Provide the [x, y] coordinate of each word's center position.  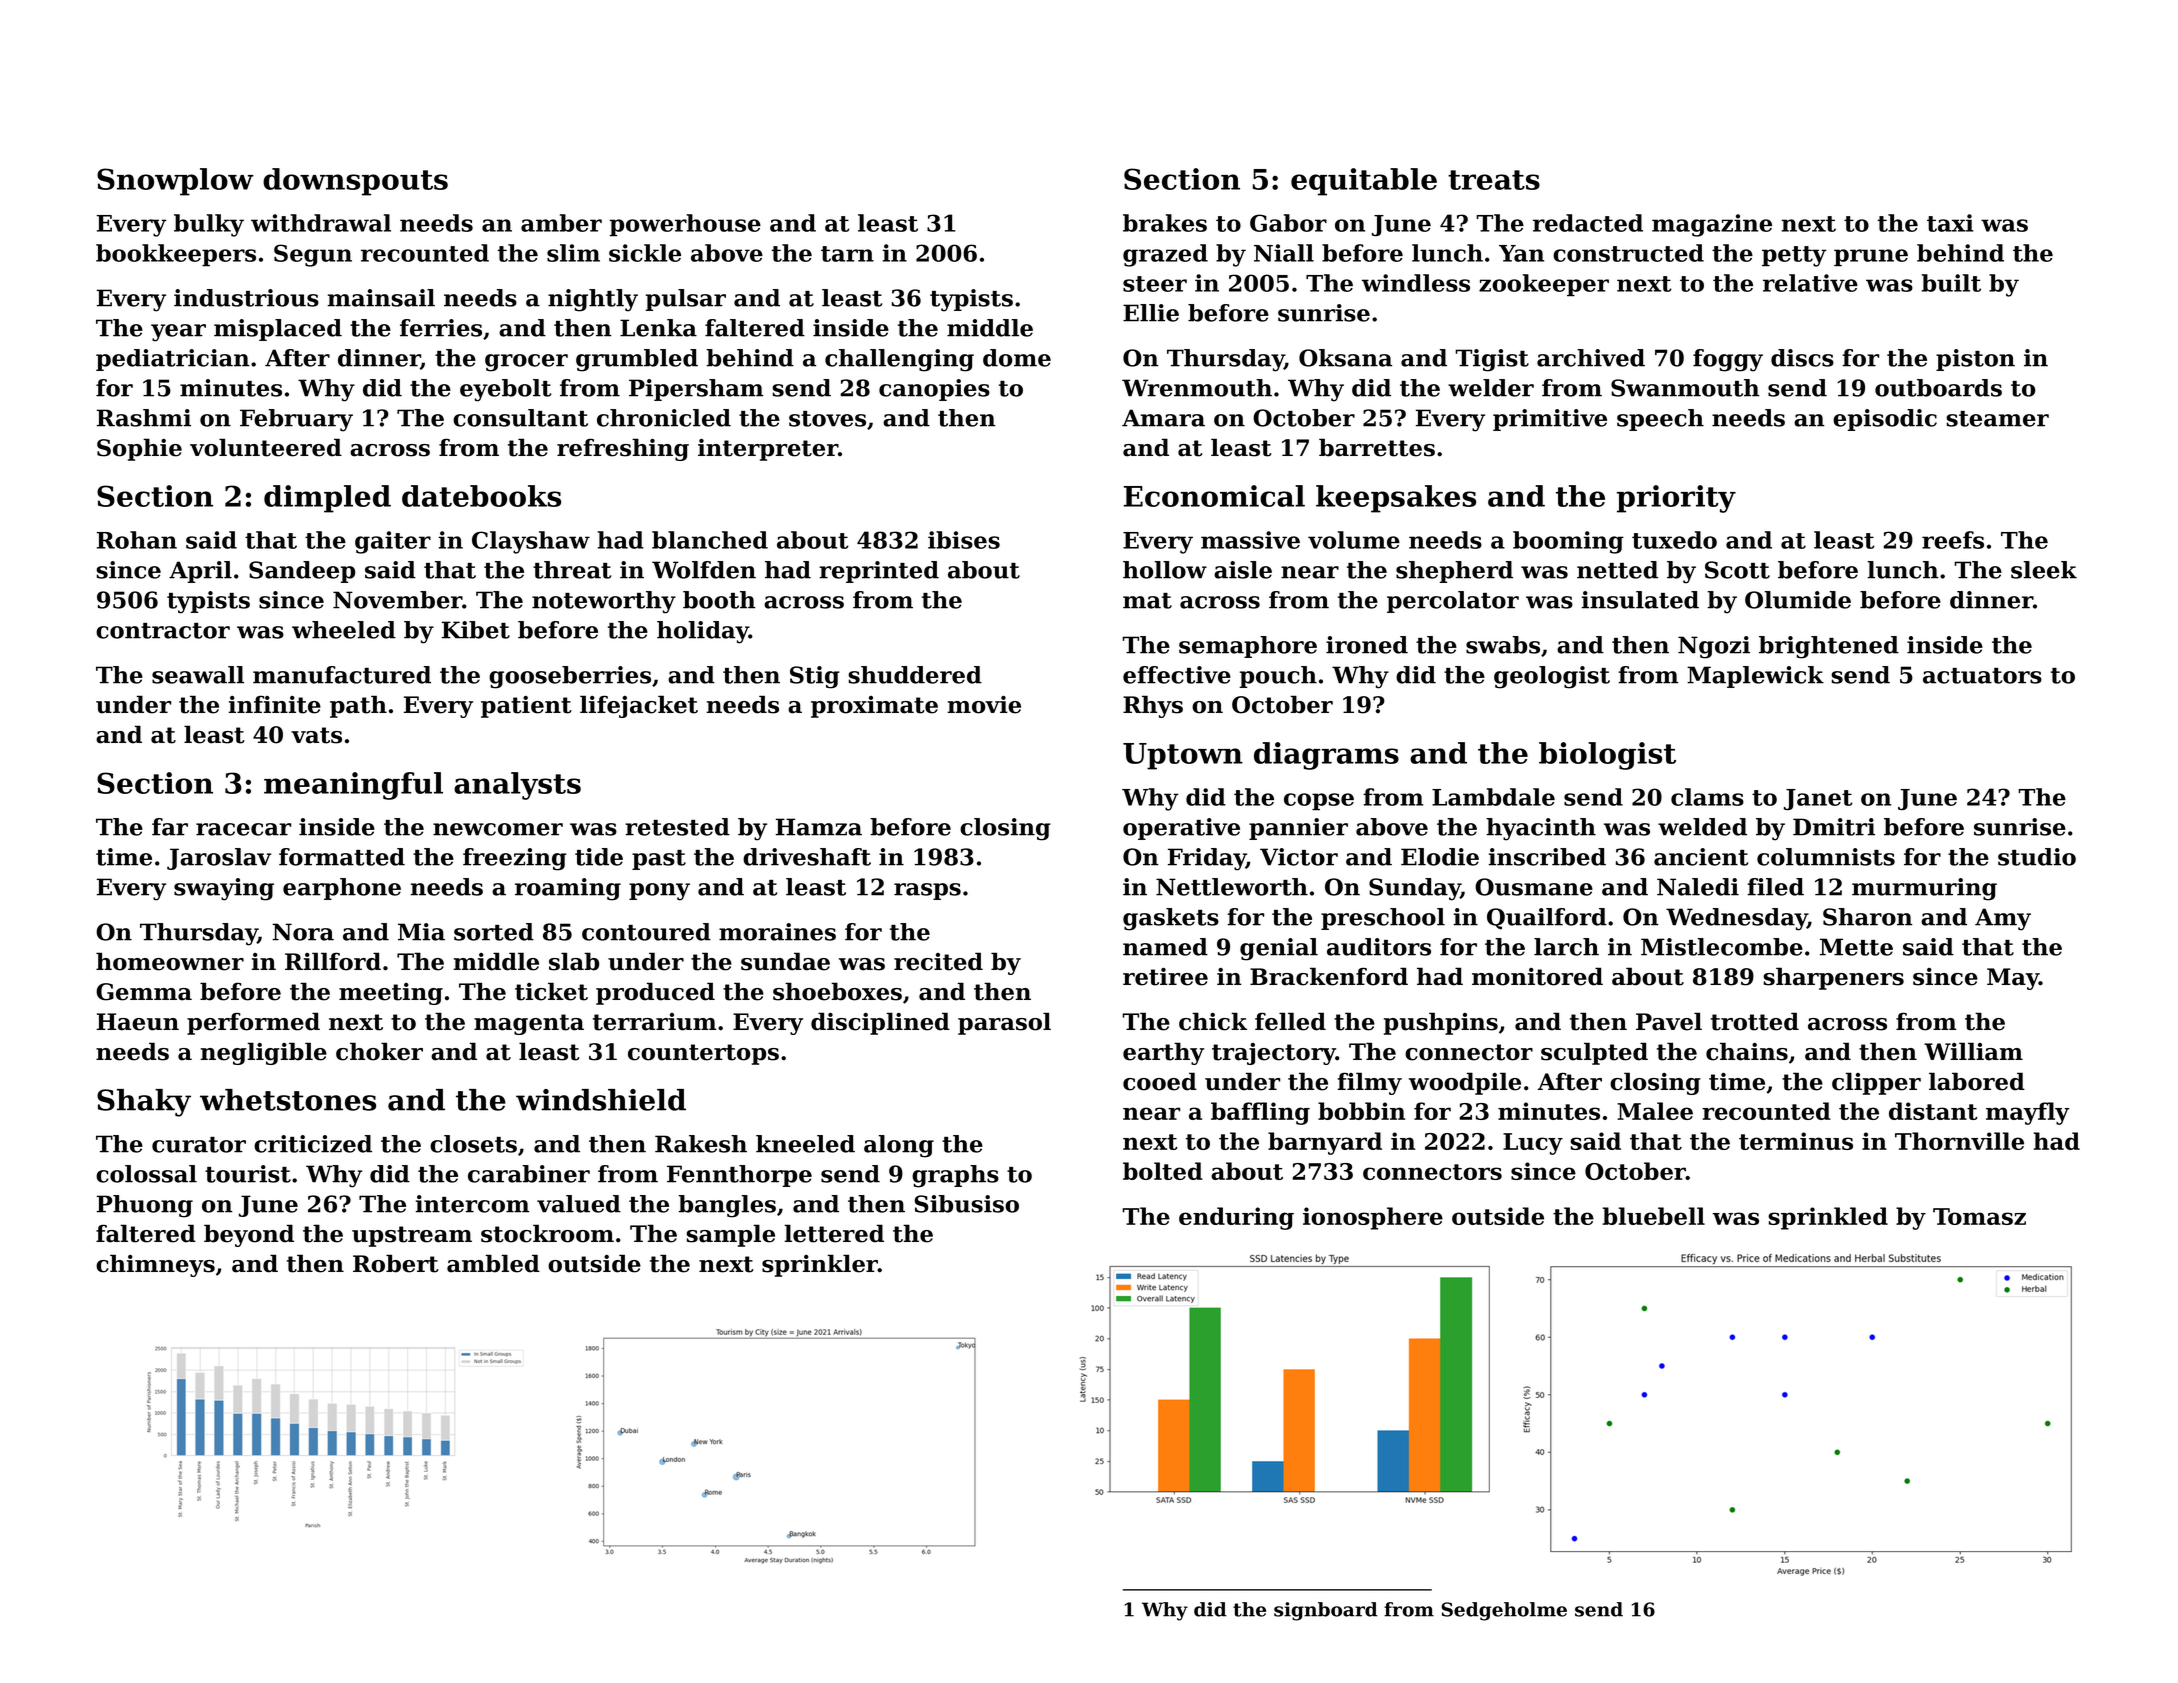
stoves [827, 419]
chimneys [155, 1265]
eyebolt [505, 390]
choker [379, 1051]
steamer [1997, 419]
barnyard [1325, 1143]
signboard [1326, 1611]
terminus [1796, 1141]
